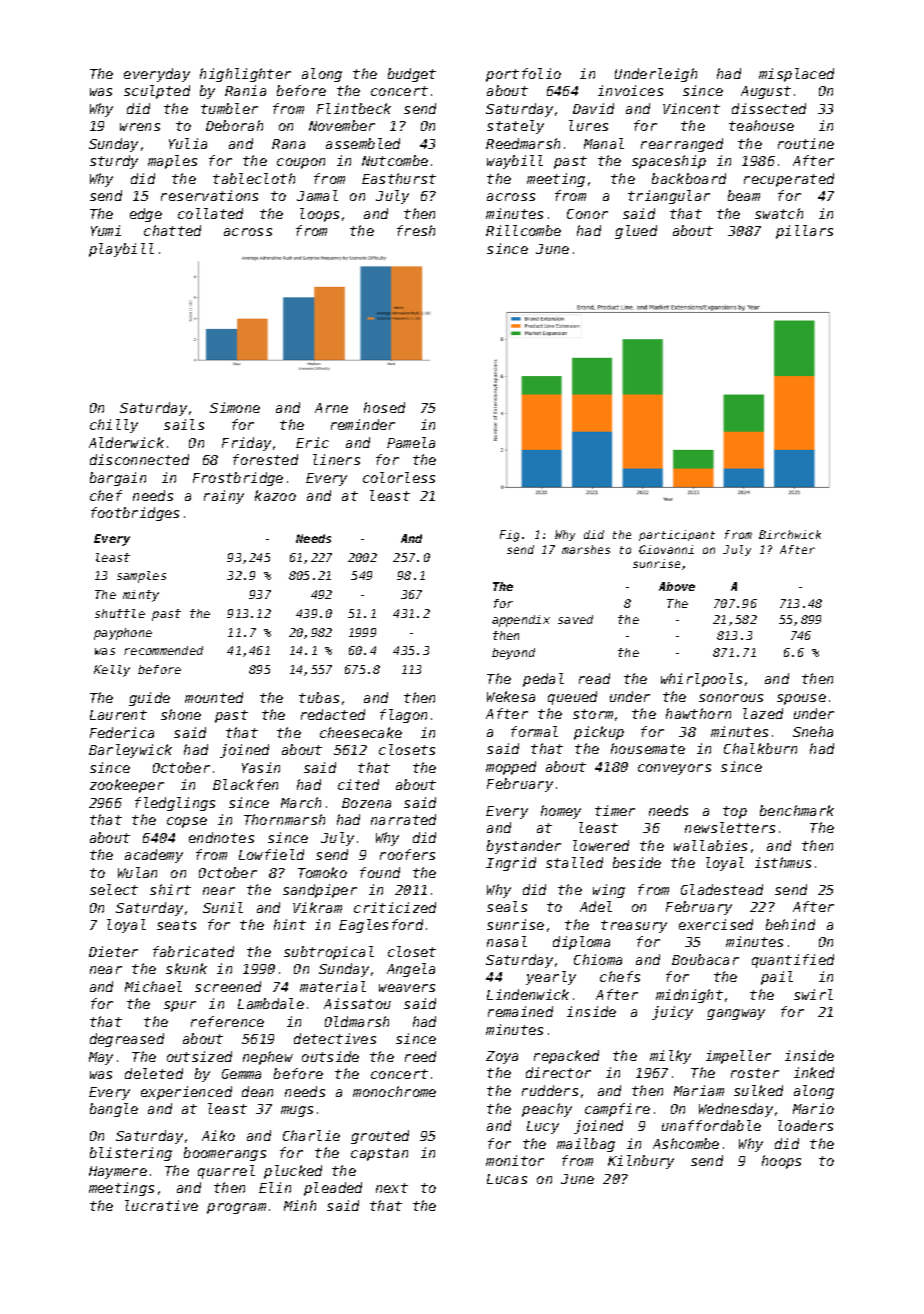  What do you see at coordinates (361, 732) in the image?
I see `cheesecake` at bounding box center [361, 732].
